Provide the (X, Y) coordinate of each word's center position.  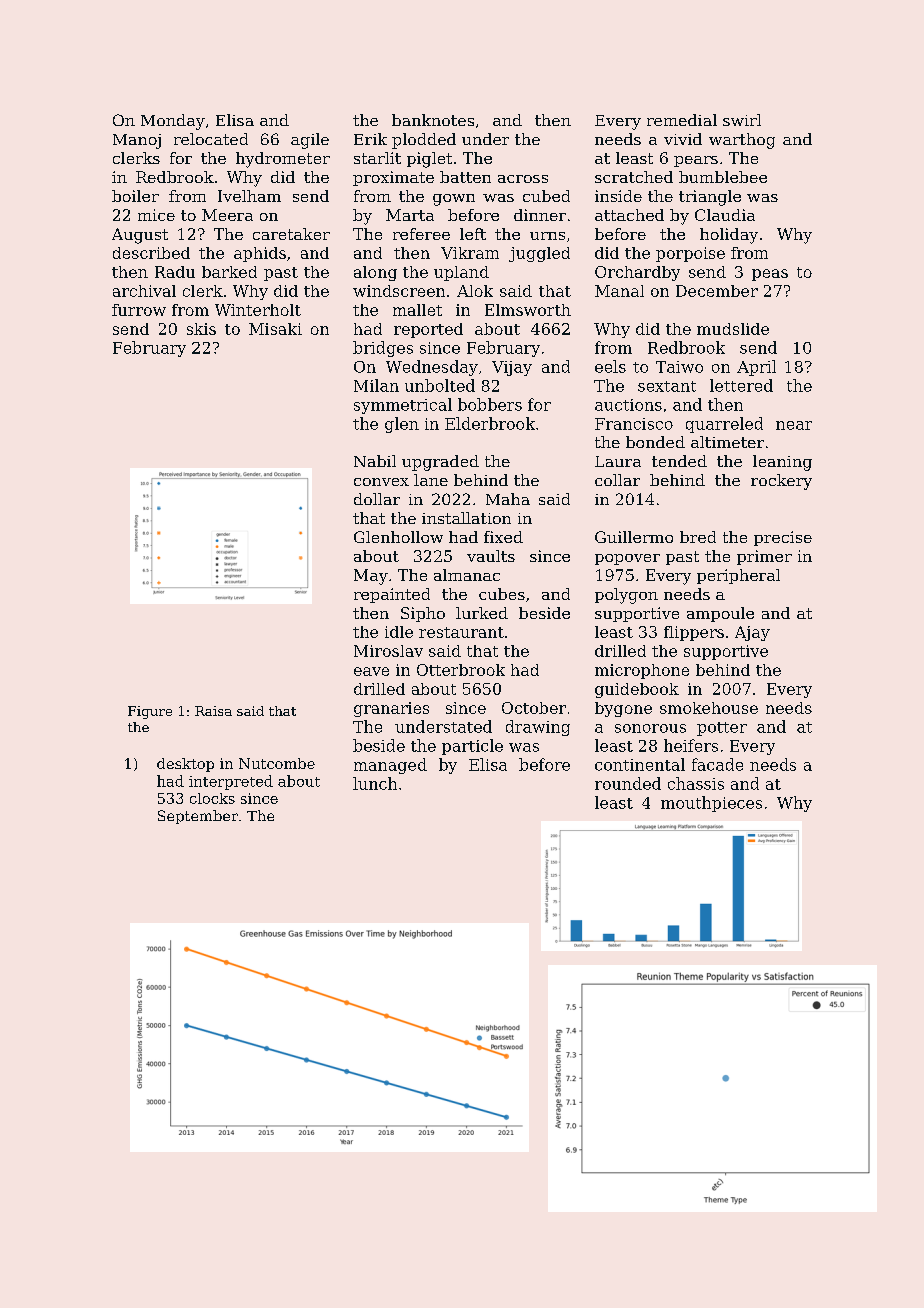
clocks (212, 798)
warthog (742, 141)
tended (679, 461)
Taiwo (679, 367)
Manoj (137, 141)
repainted (392, 595)
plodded (424, 141)
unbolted (440, 385)
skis (201, 329)
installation (466, 518)
